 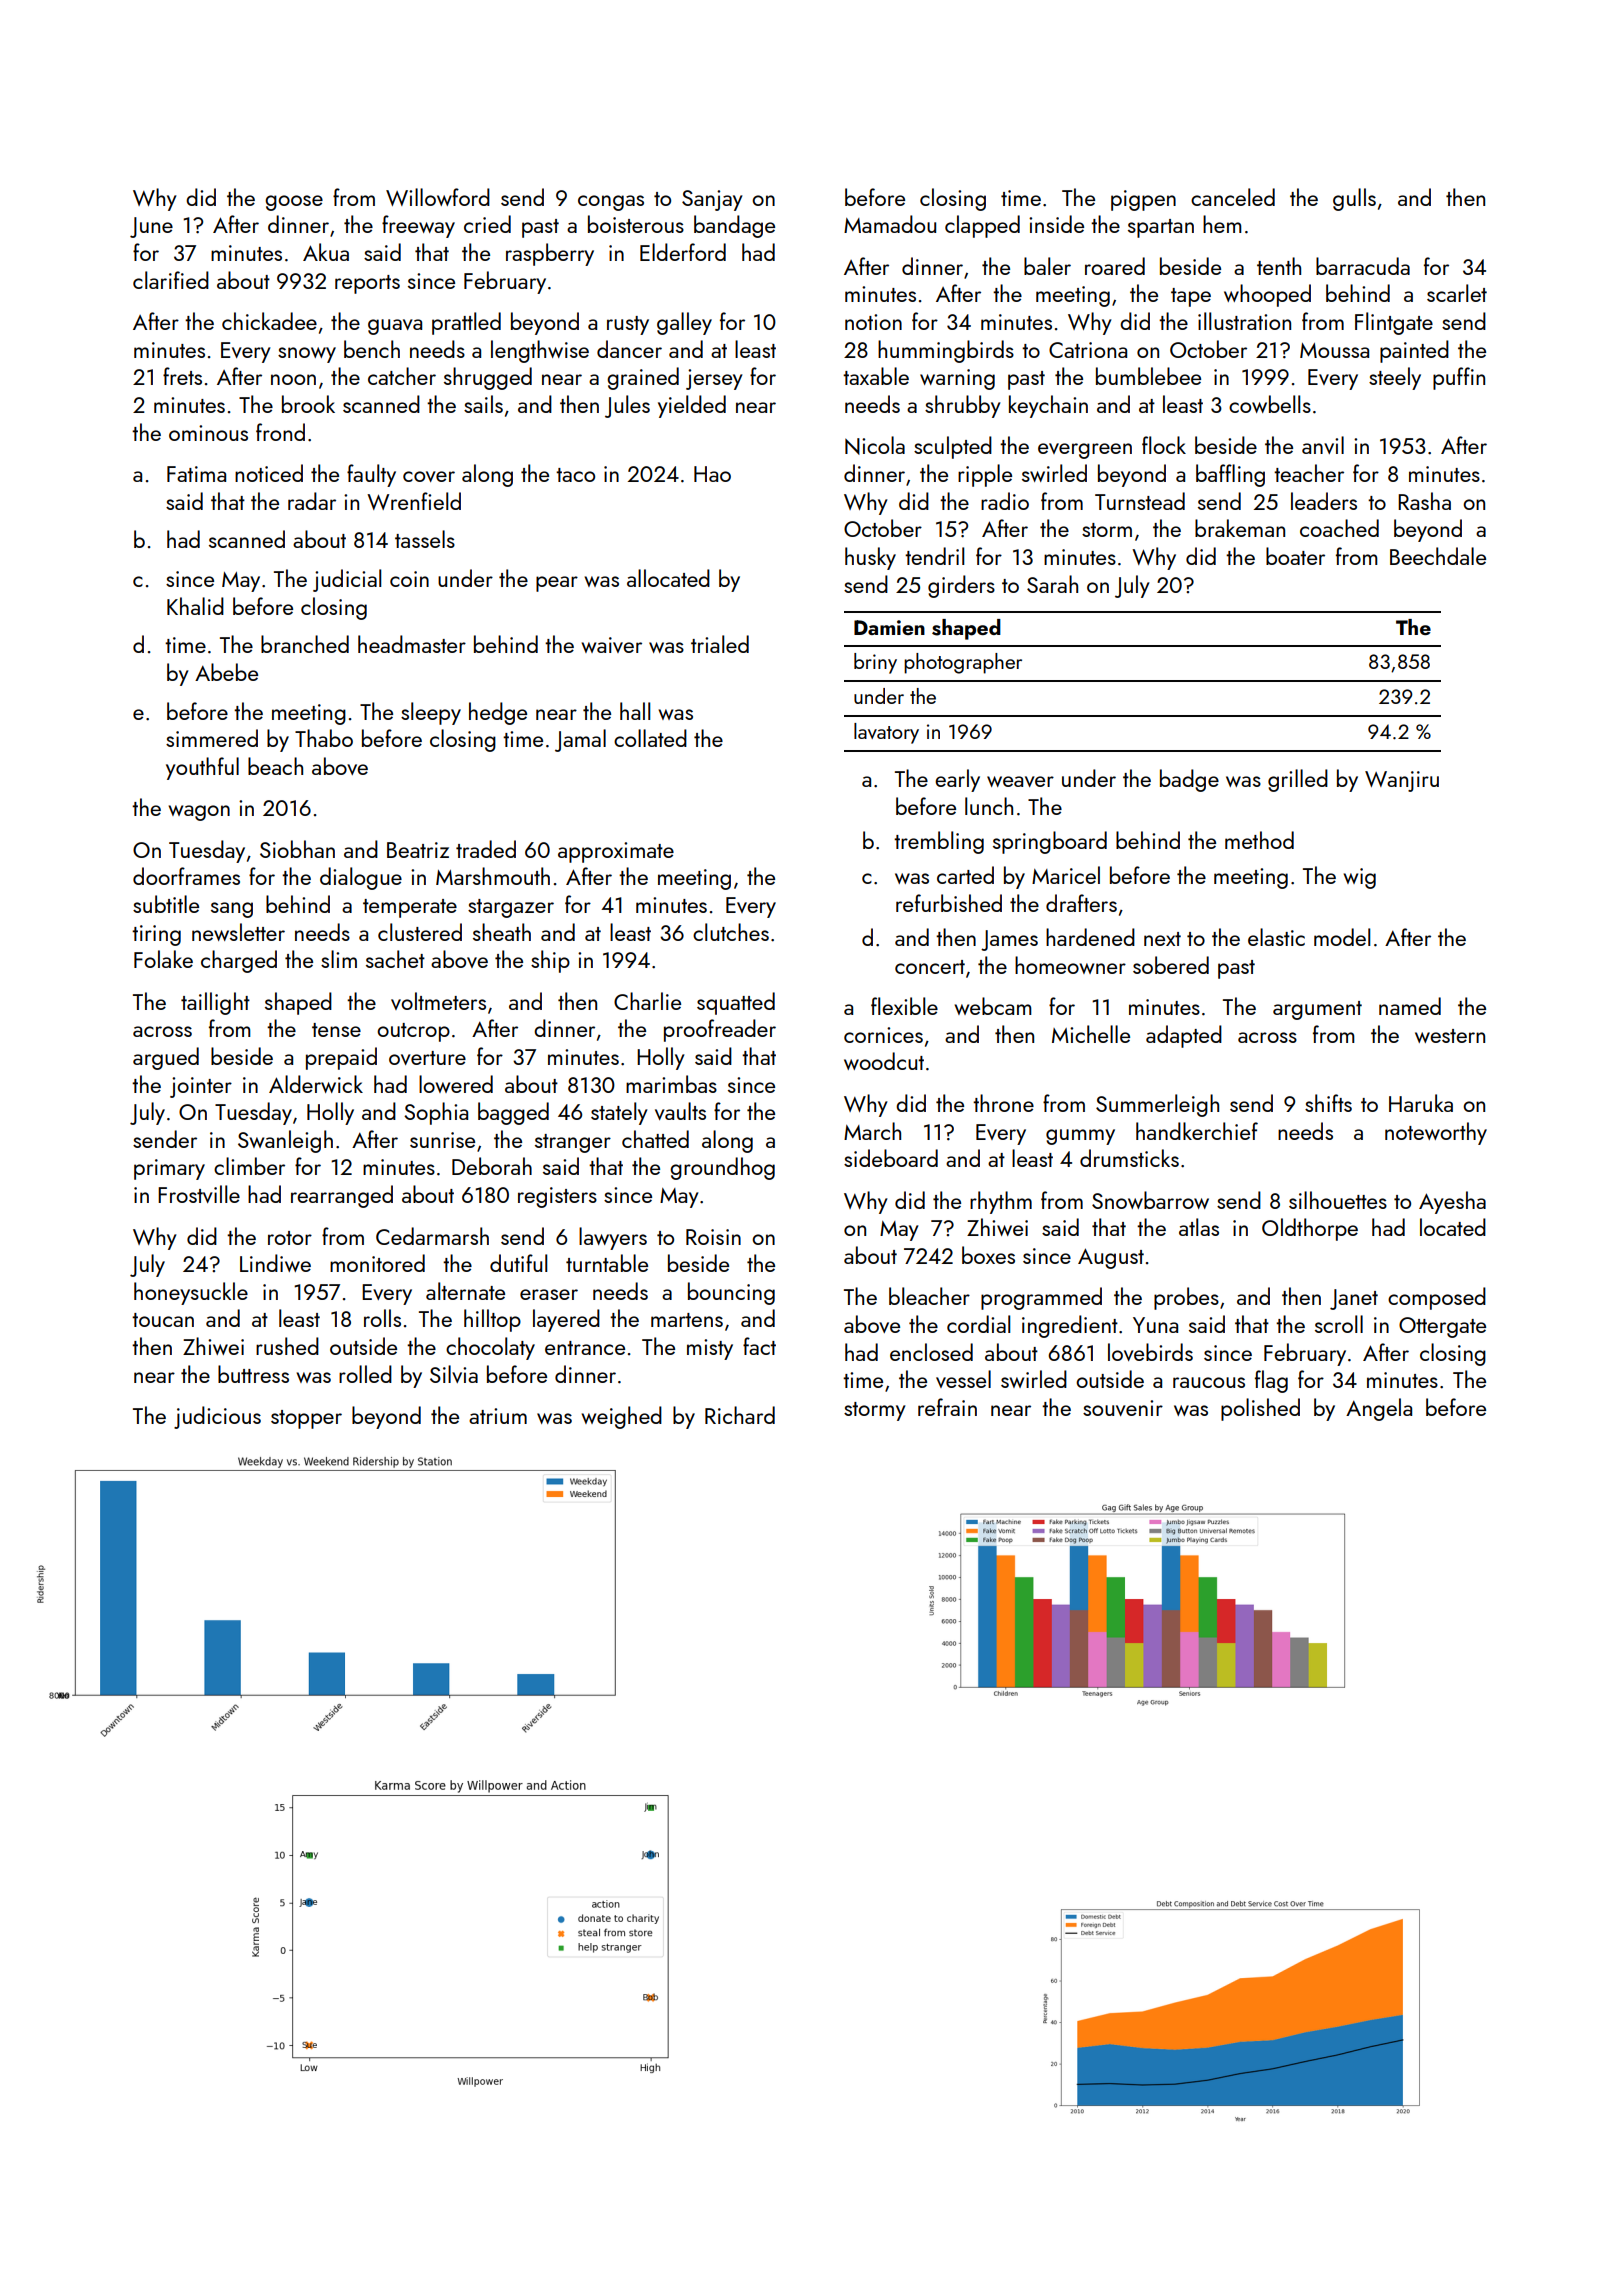 What do you see at coordinates (736, 1003) in the screenshot?
I see `squatted` at bounding box center [736, 1003].
